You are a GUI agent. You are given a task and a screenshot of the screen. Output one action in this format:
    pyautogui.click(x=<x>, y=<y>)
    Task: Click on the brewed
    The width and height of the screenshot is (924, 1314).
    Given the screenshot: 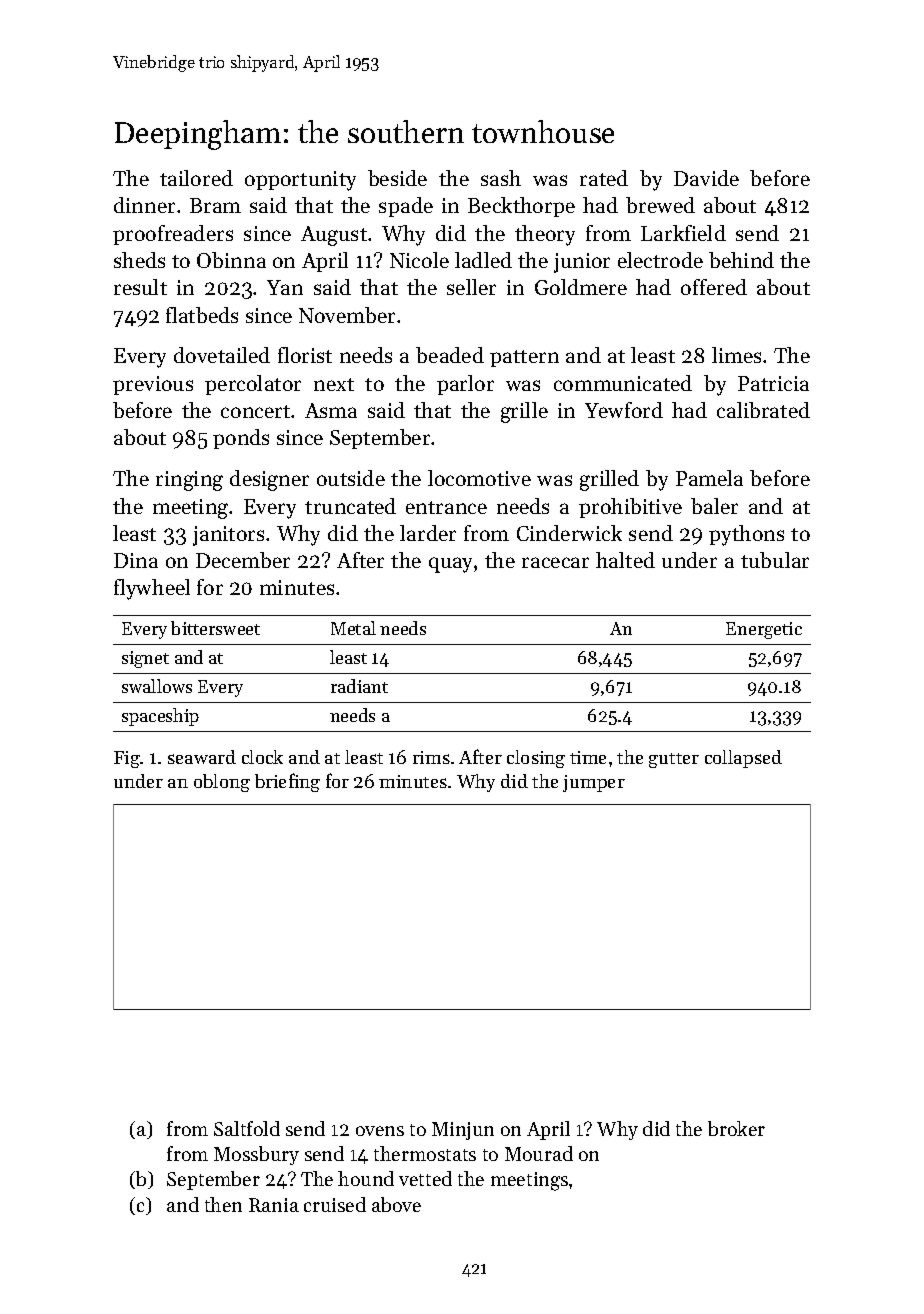 What is the action you would take?
    pyautogui.click(x=660, y=205)
